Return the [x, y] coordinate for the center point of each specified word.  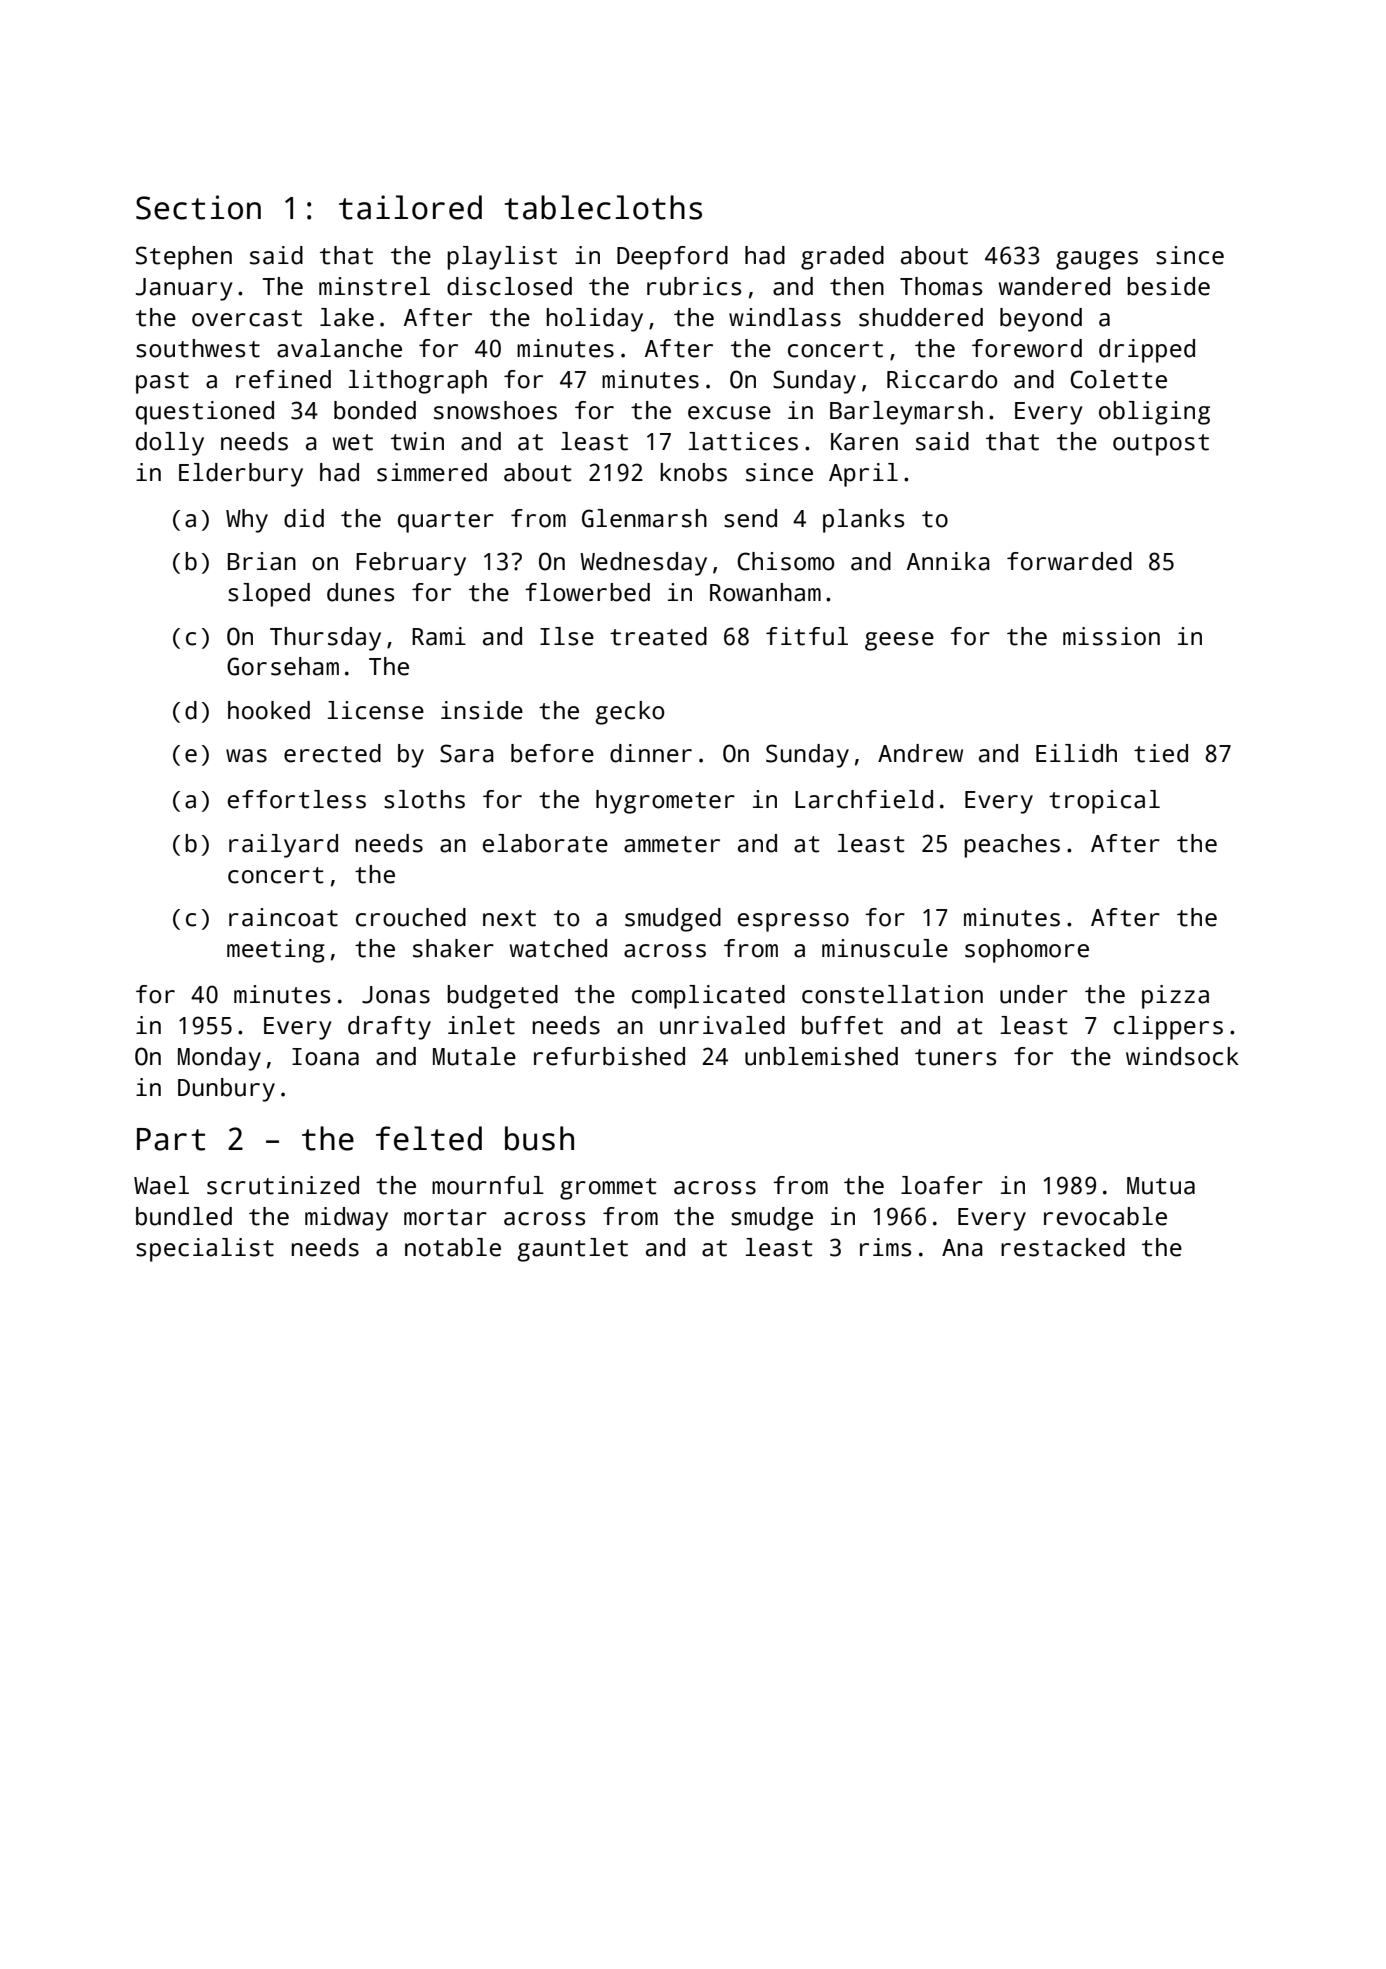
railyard [283, 846]
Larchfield [864, 799]
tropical [1104, 802]
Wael [161, 1185]
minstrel [374, 286]
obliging [1154, 413]
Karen [864, 442]
